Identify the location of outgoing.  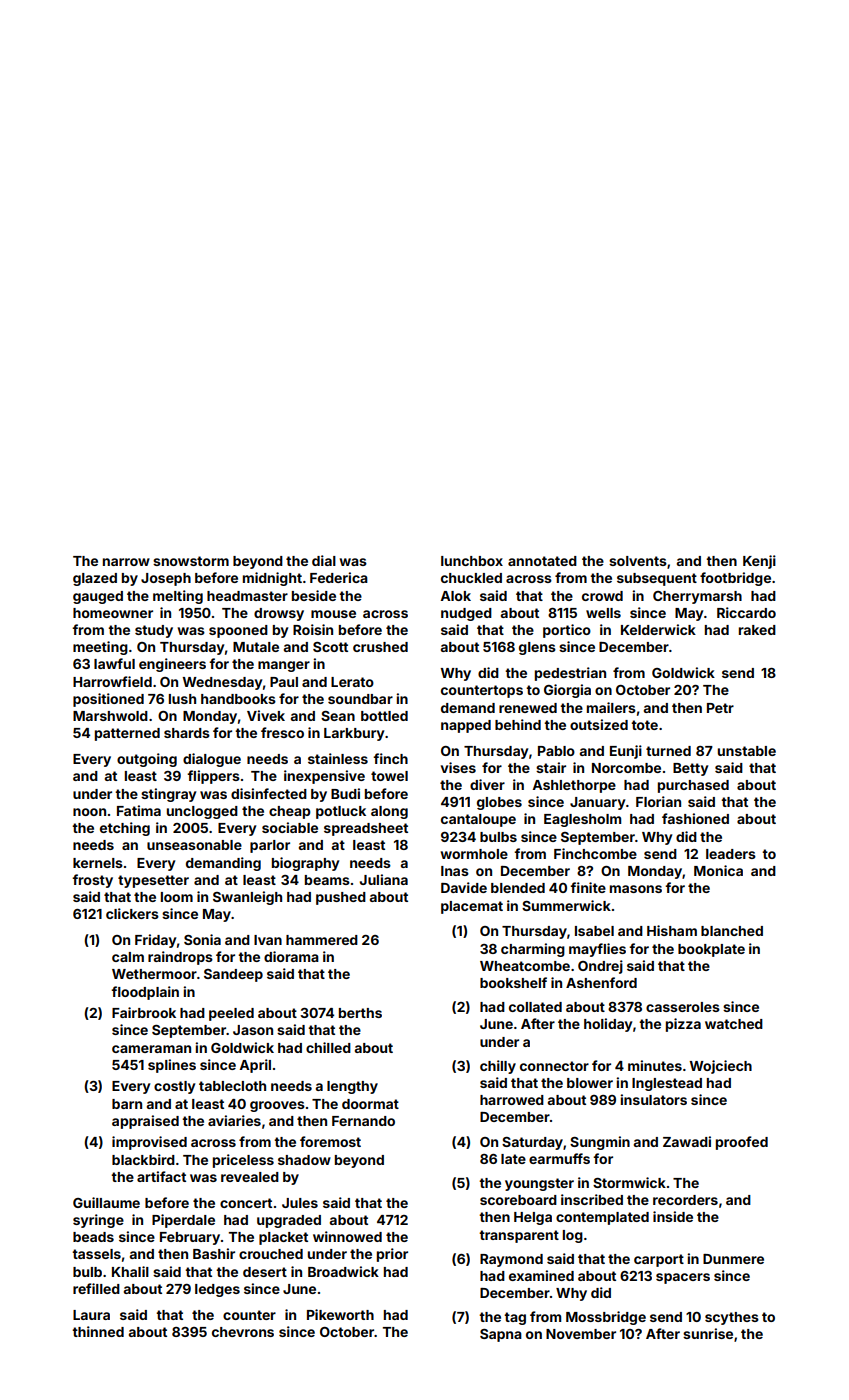
(147, 760).
